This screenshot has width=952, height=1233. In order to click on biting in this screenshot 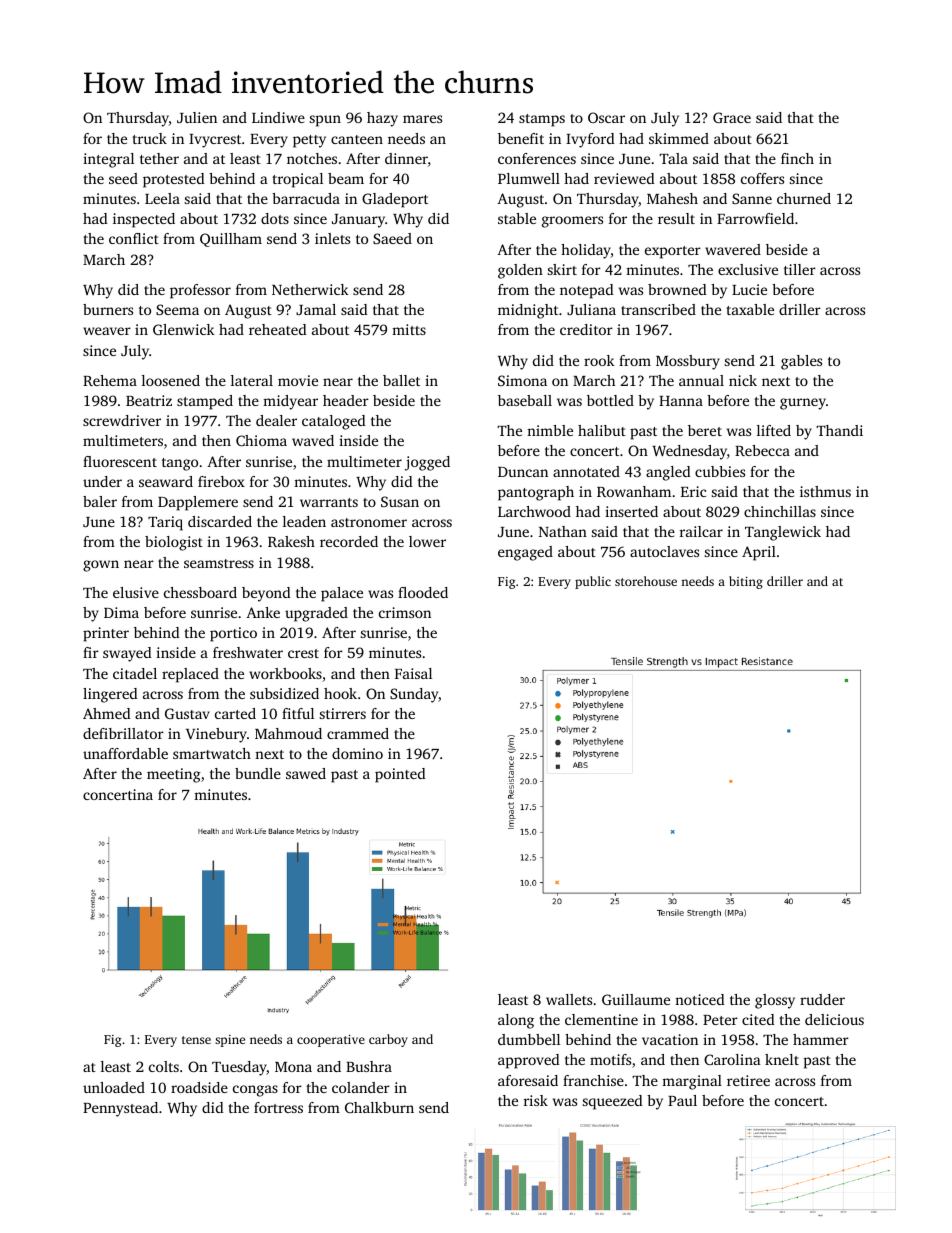, I will do `click(746, 582)`.
